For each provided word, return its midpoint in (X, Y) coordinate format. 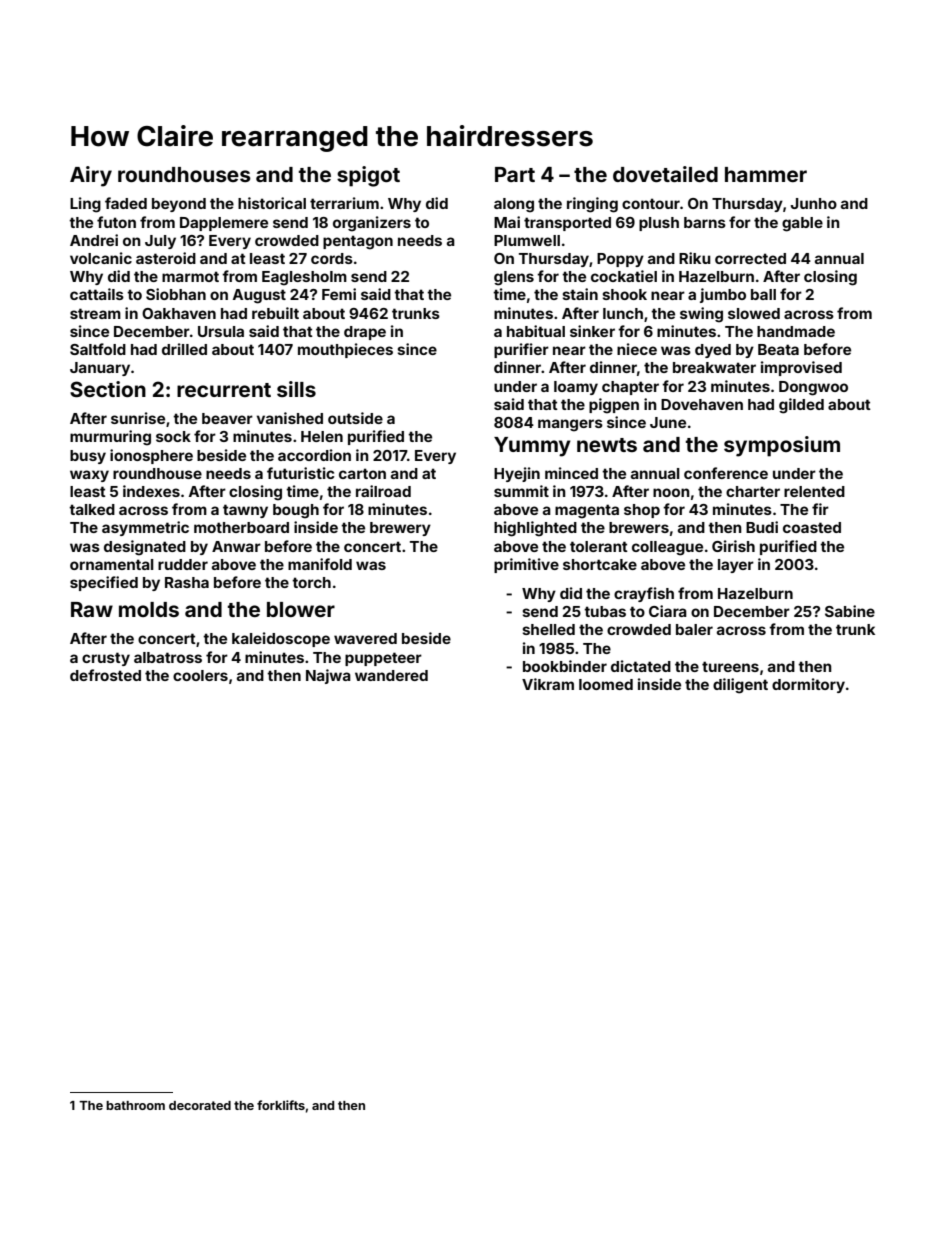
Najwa (328, 676)
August (259, 296)
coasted (812, 527)
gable (802, 224)
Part (515, 174)
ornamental (112, 564)
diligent (740, 686)
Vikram (548, 684)
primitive (526, 565)
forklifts (281, 1105)
